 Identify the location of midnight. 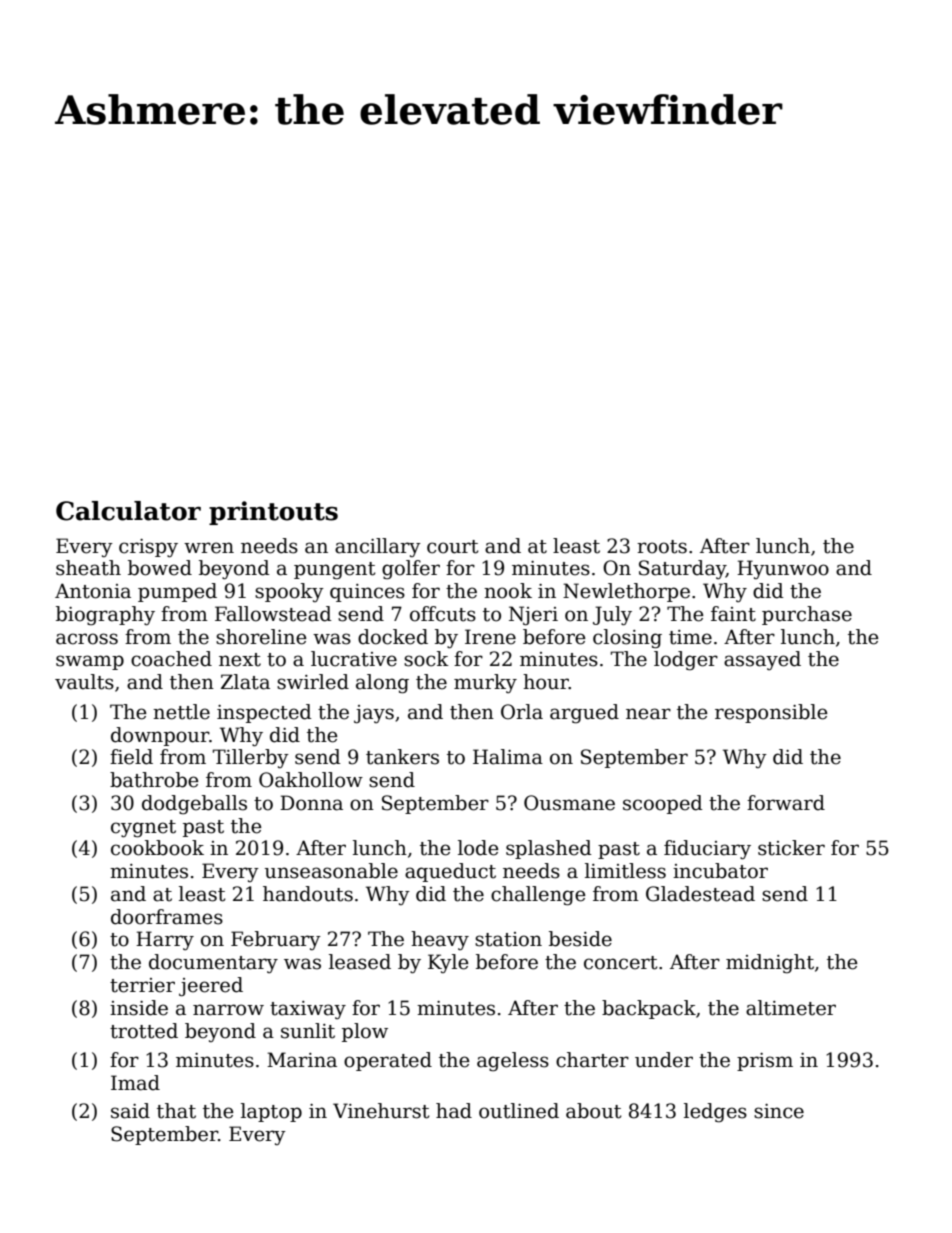
(770, 963).
